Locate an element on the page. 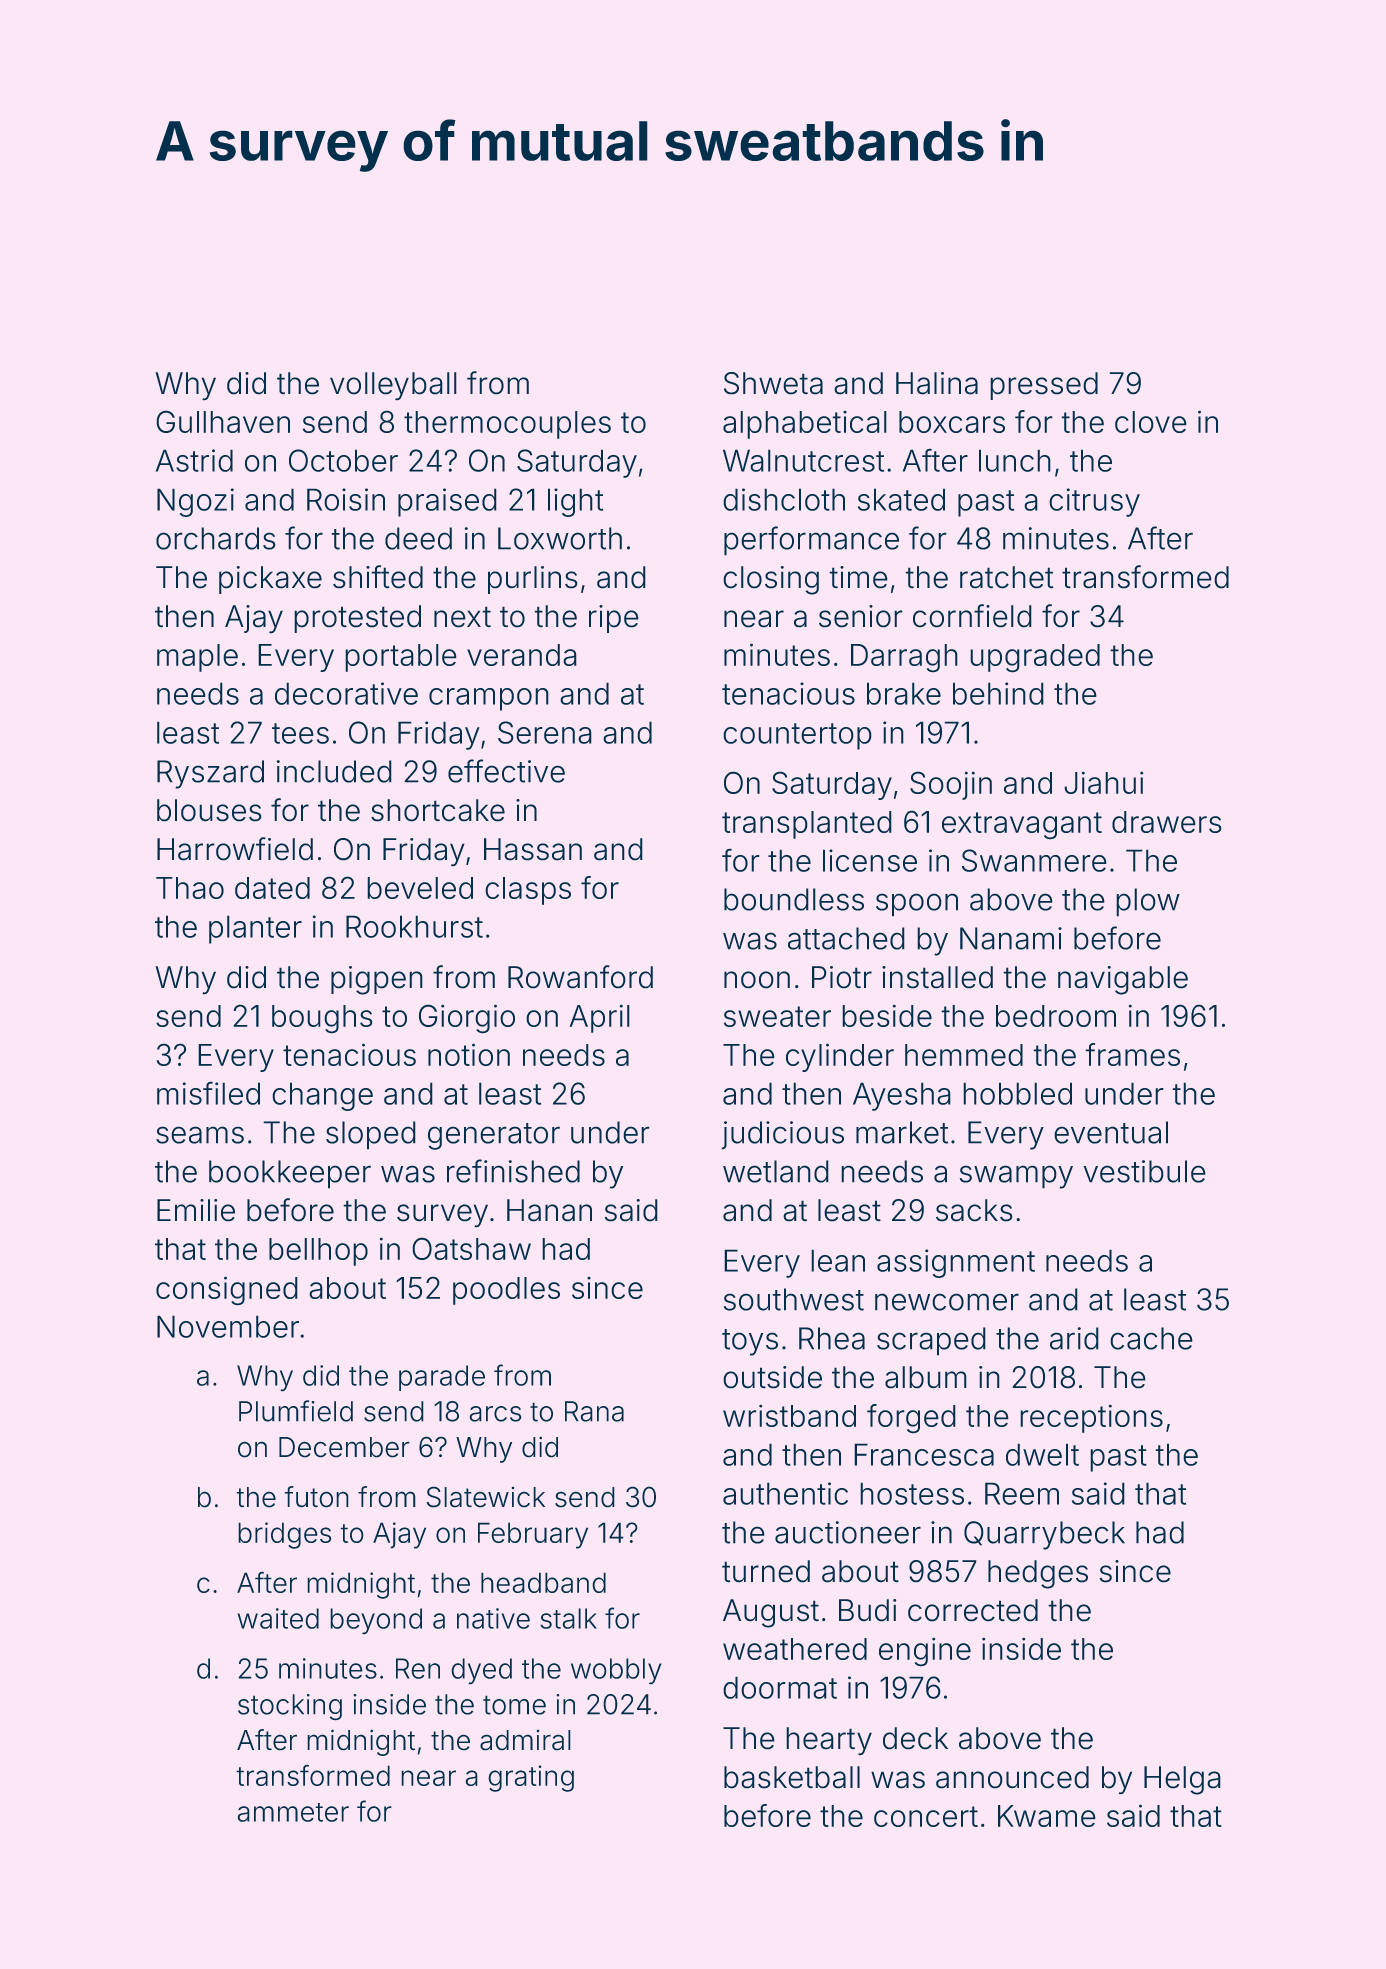 The width and height of the document is (1386, 1969). announced is located at coordinates (1012, 1777).
